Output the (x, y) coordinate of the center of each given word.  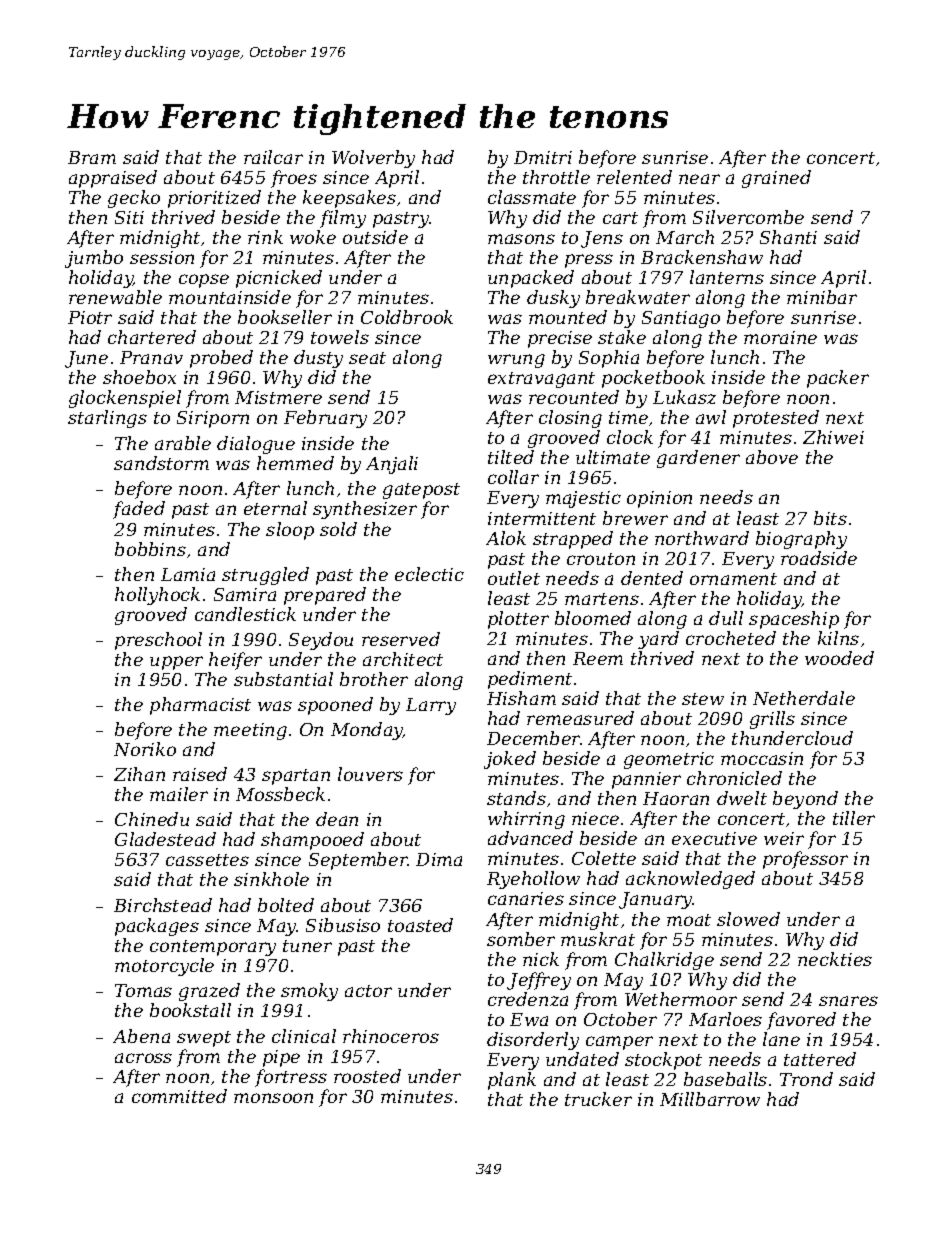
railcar (273, 157)
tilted (511, 457)
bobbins (150, 549)
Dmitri (543, 157)
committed (179, 1096)
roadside (819, 558)
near (699, 179)
